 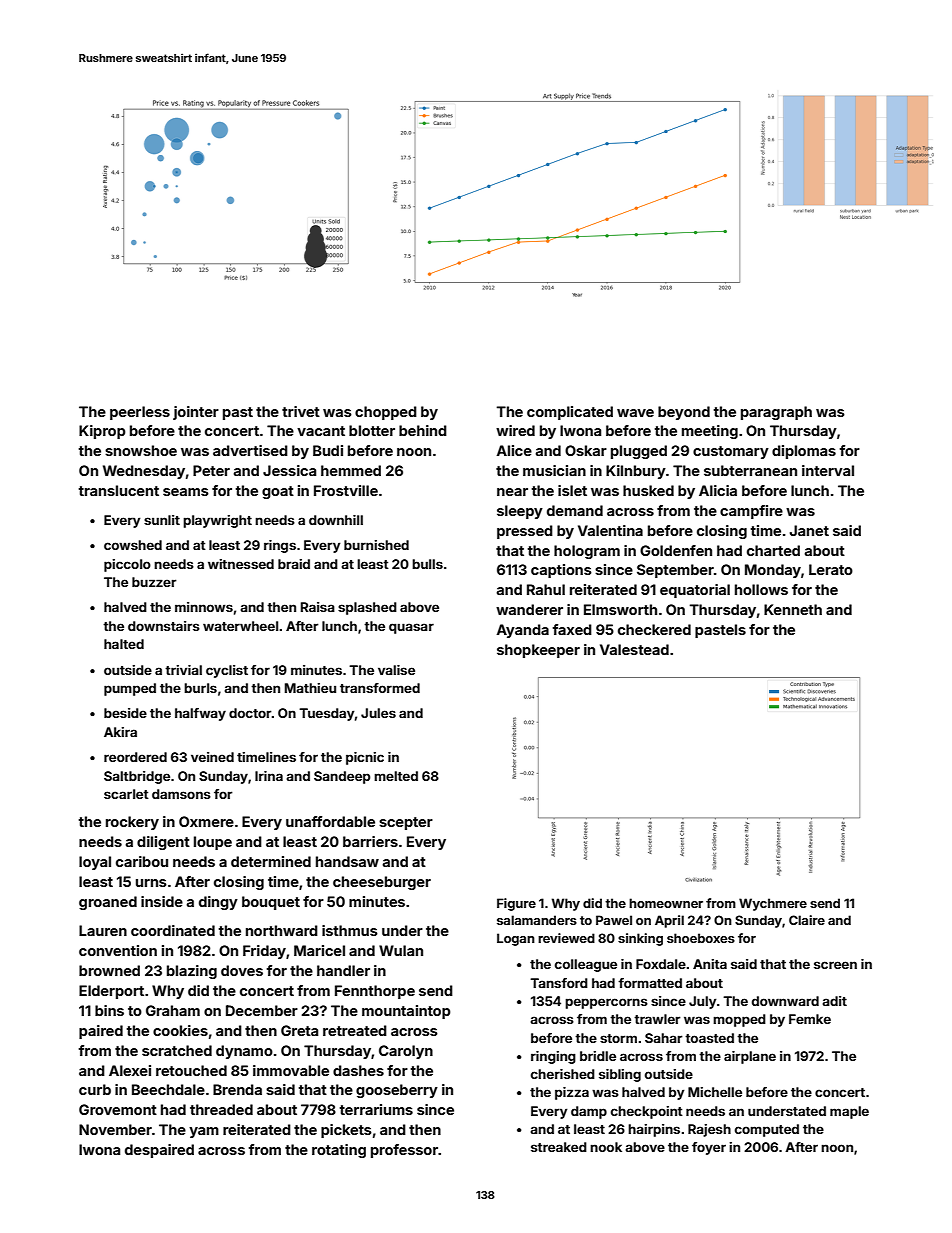 I want to click on blazing, so click(x=192, y=972).
